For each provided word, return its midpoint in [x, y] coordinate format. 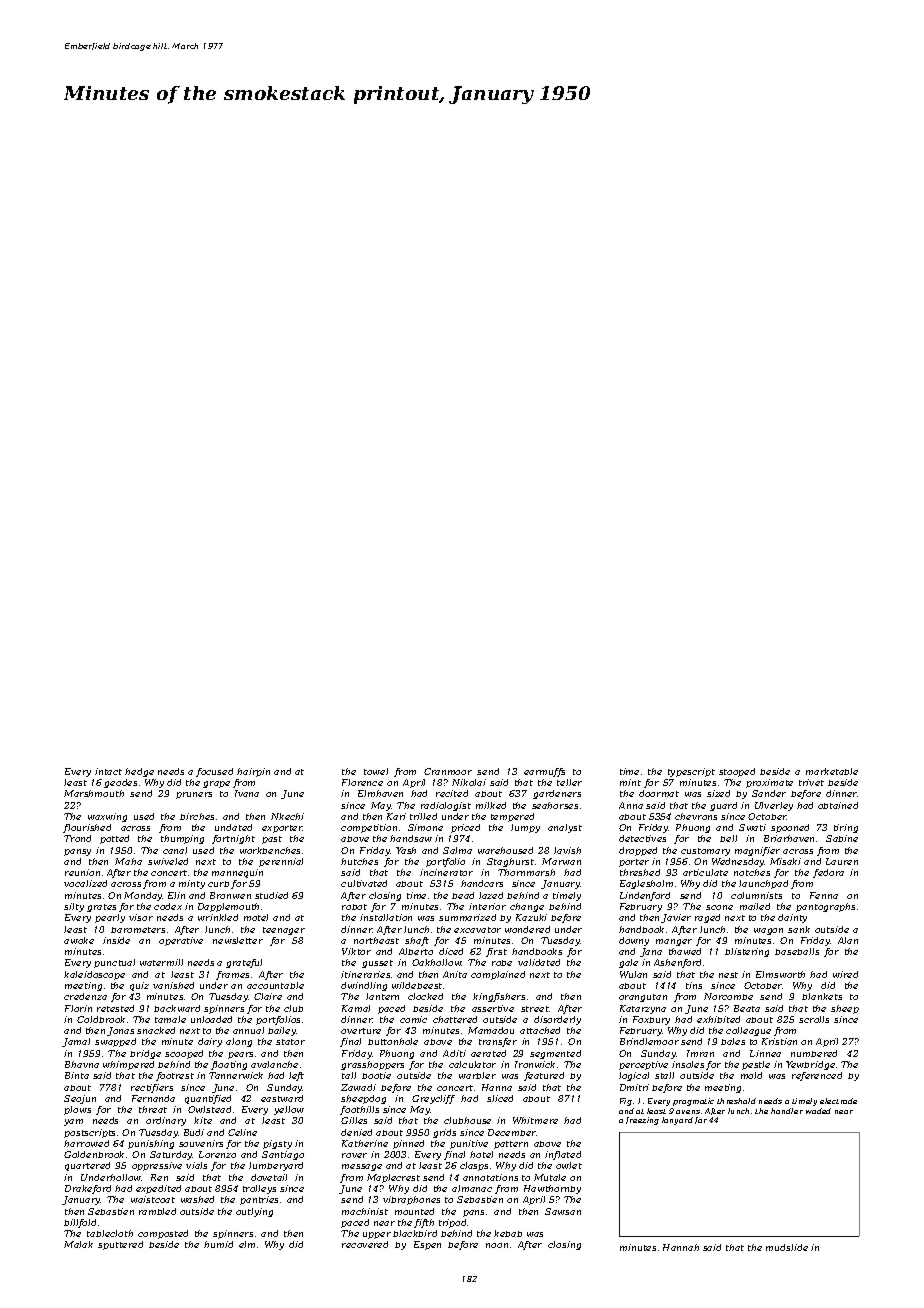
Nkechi [287, 816]
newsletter [238, 940]
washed [197, 1199]
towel [376, 771]
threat [153, 1109]
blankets [822, 996]
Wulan [633, 974]
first [496, 952]
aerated [488, 1053]
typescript [691, 772]
